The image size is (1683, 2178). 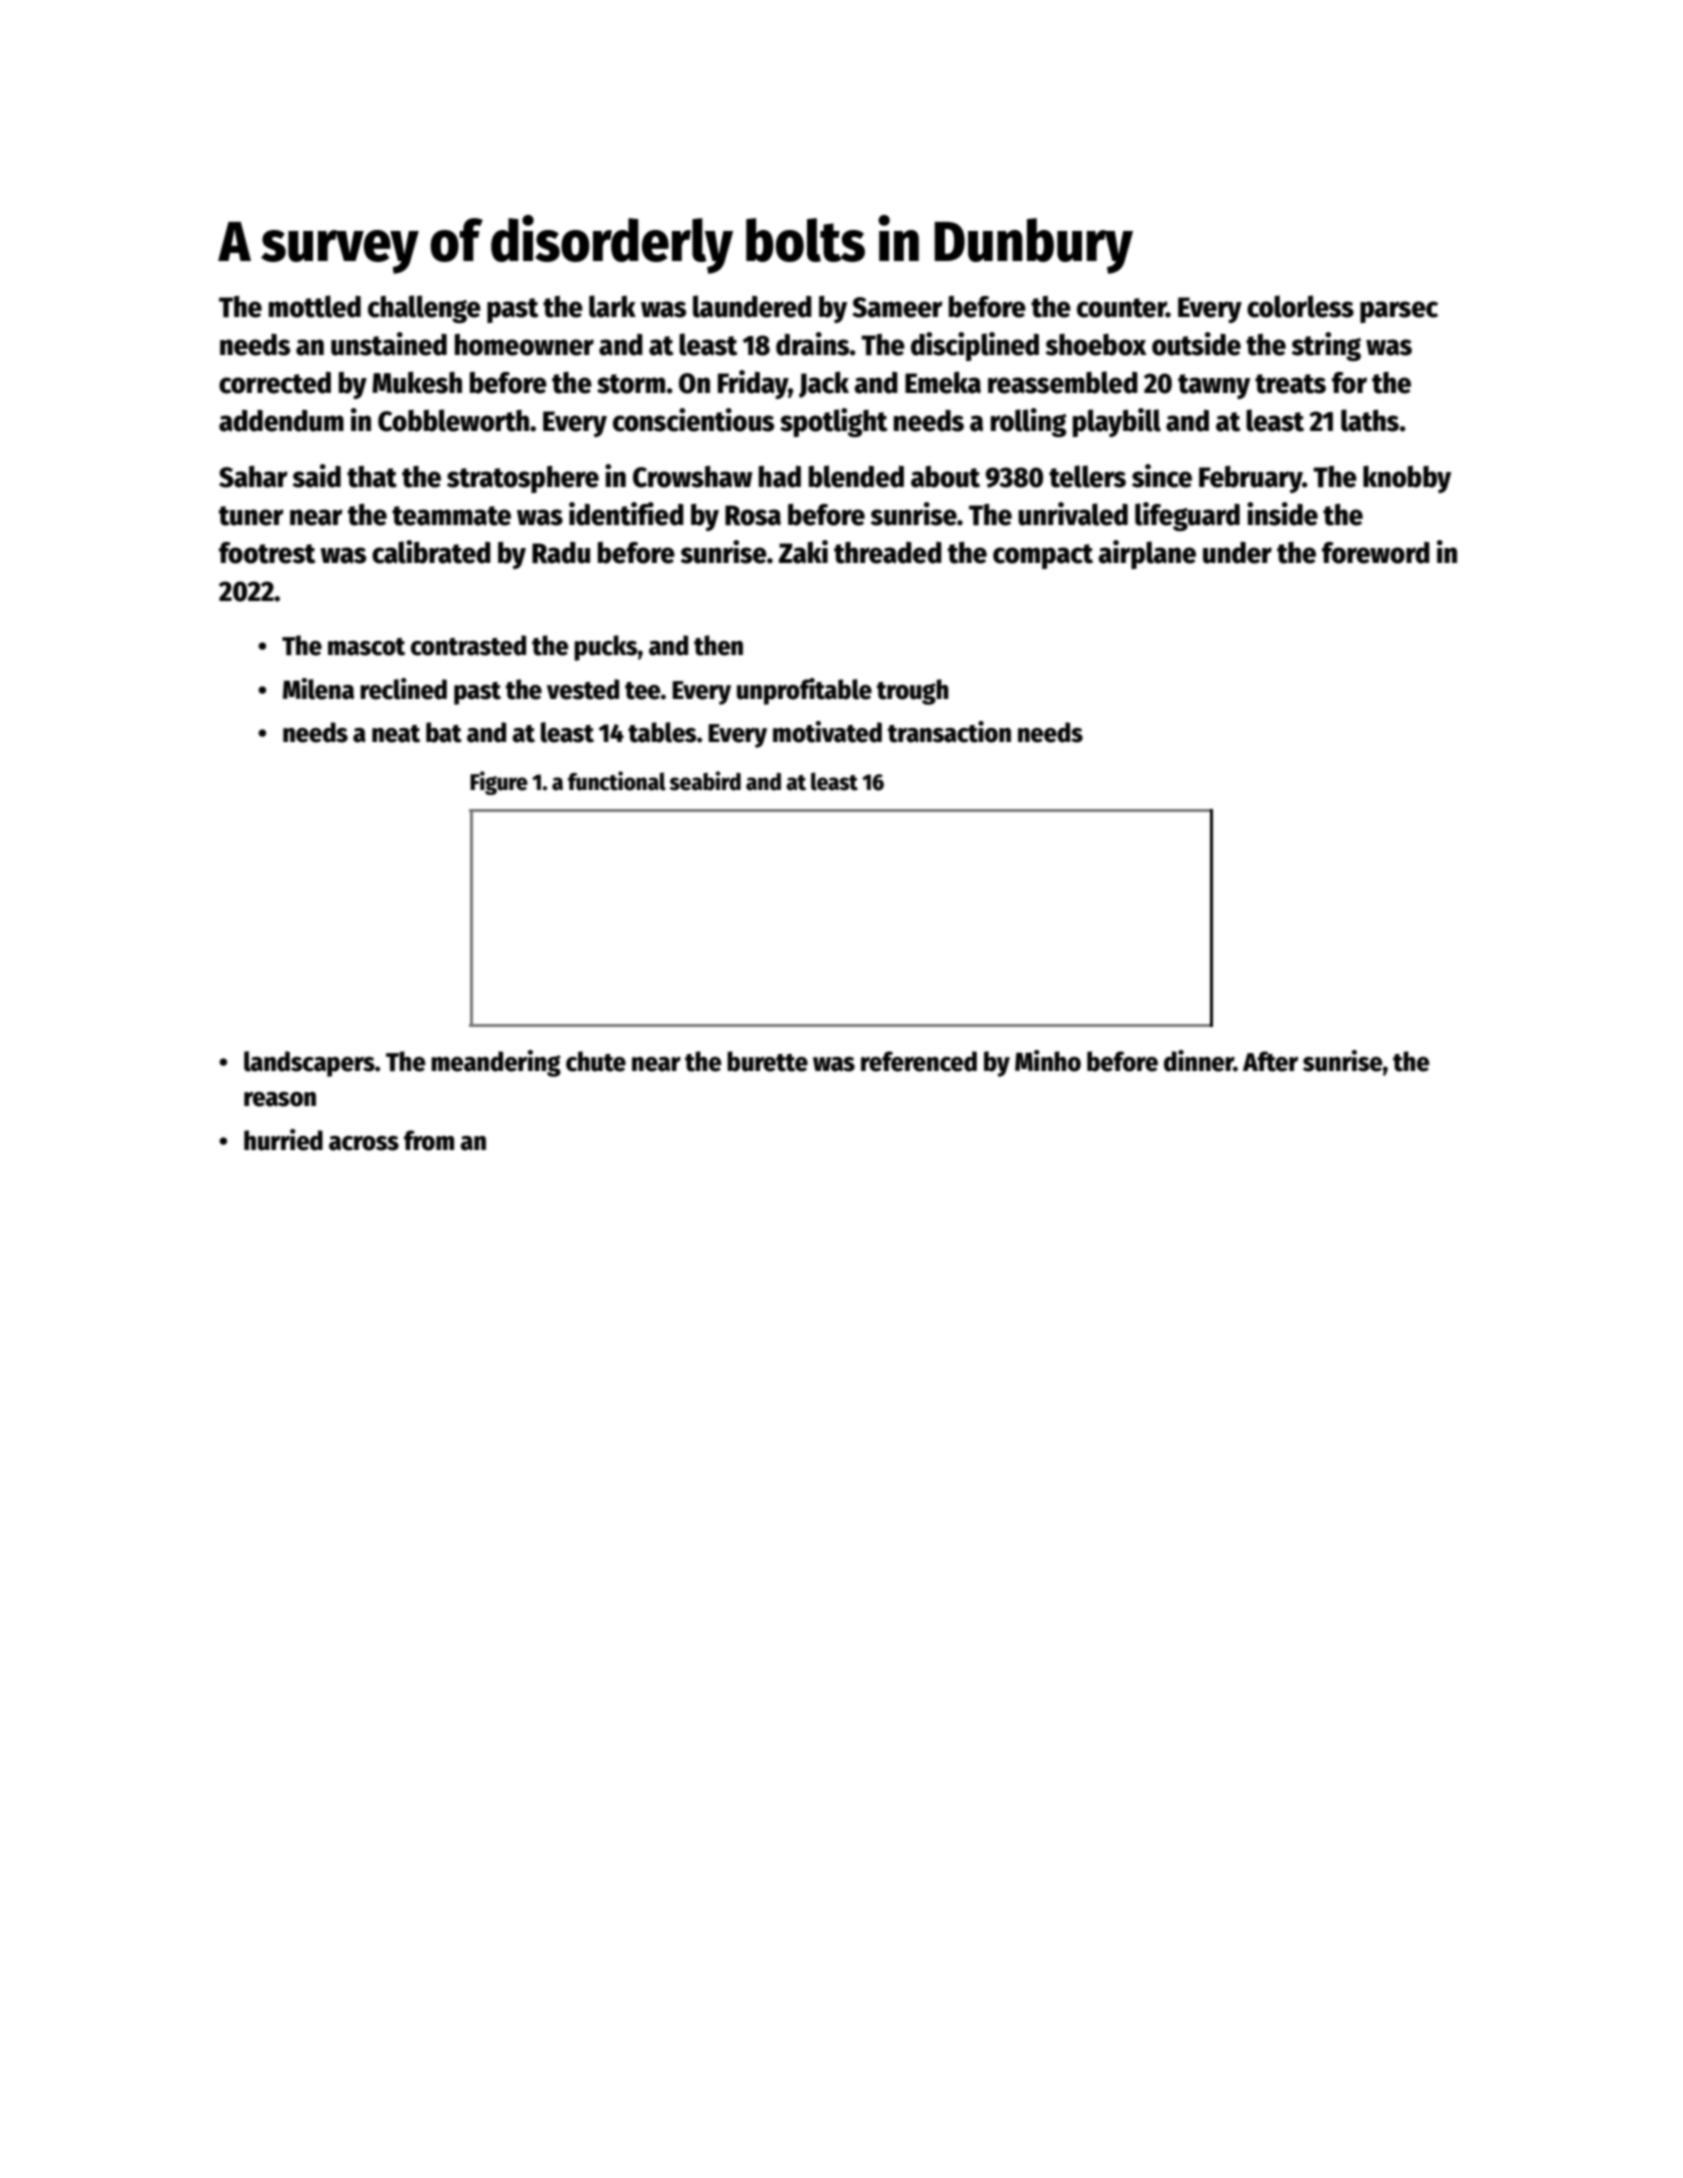 What do you see at coordinates (949, 732) in the page?
I see `transaction` at bounding box center [949, 732].
